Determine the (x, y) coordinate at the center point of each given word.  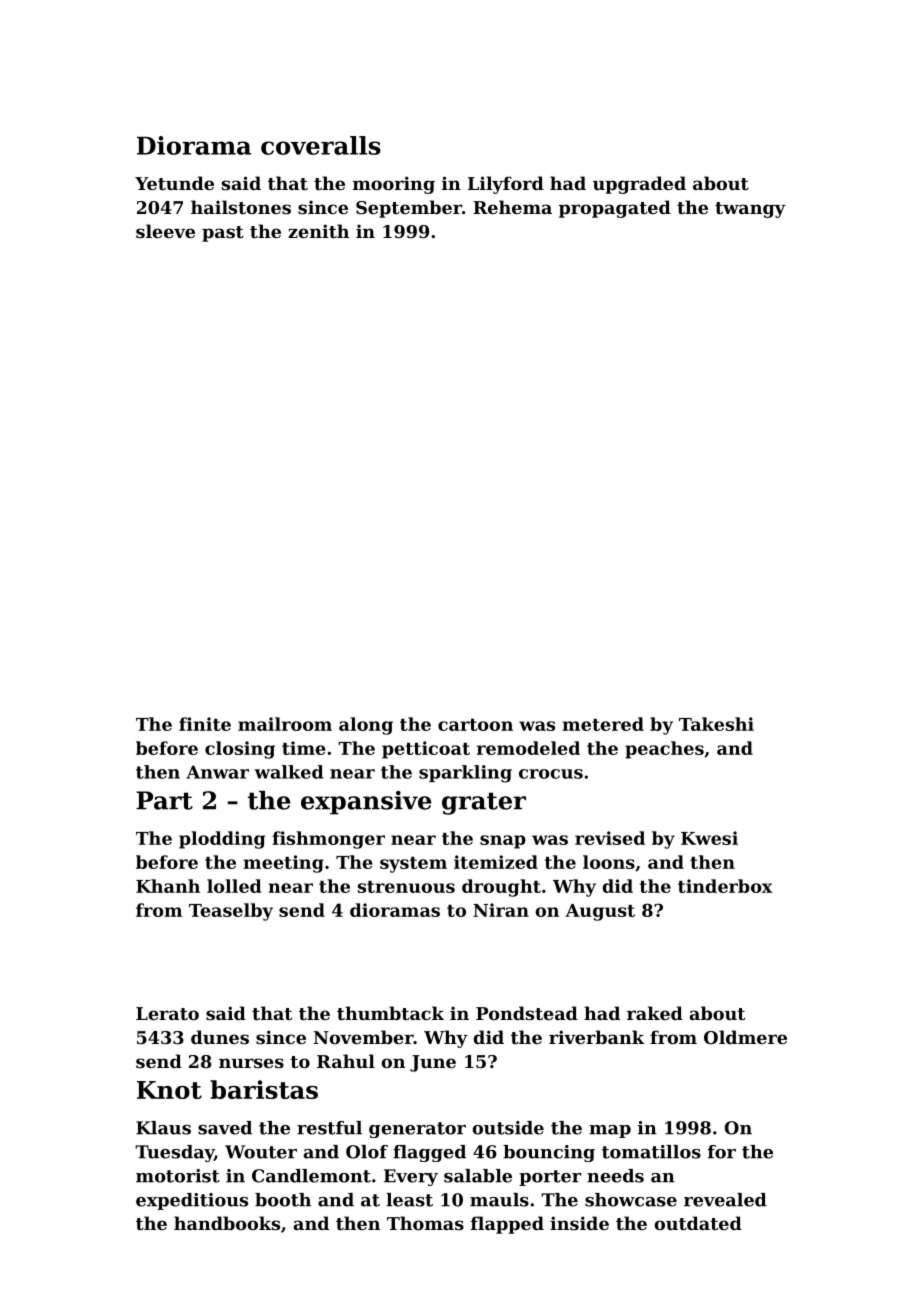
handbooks (227, 1223)
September (409, 209)
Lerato (167, 1013)
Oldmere (745, 1037)
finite (205, 724)
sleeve (165, 231)
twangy (750, 210)
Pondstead (527, 1013)
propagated (615, 209)
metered (603, 724)
